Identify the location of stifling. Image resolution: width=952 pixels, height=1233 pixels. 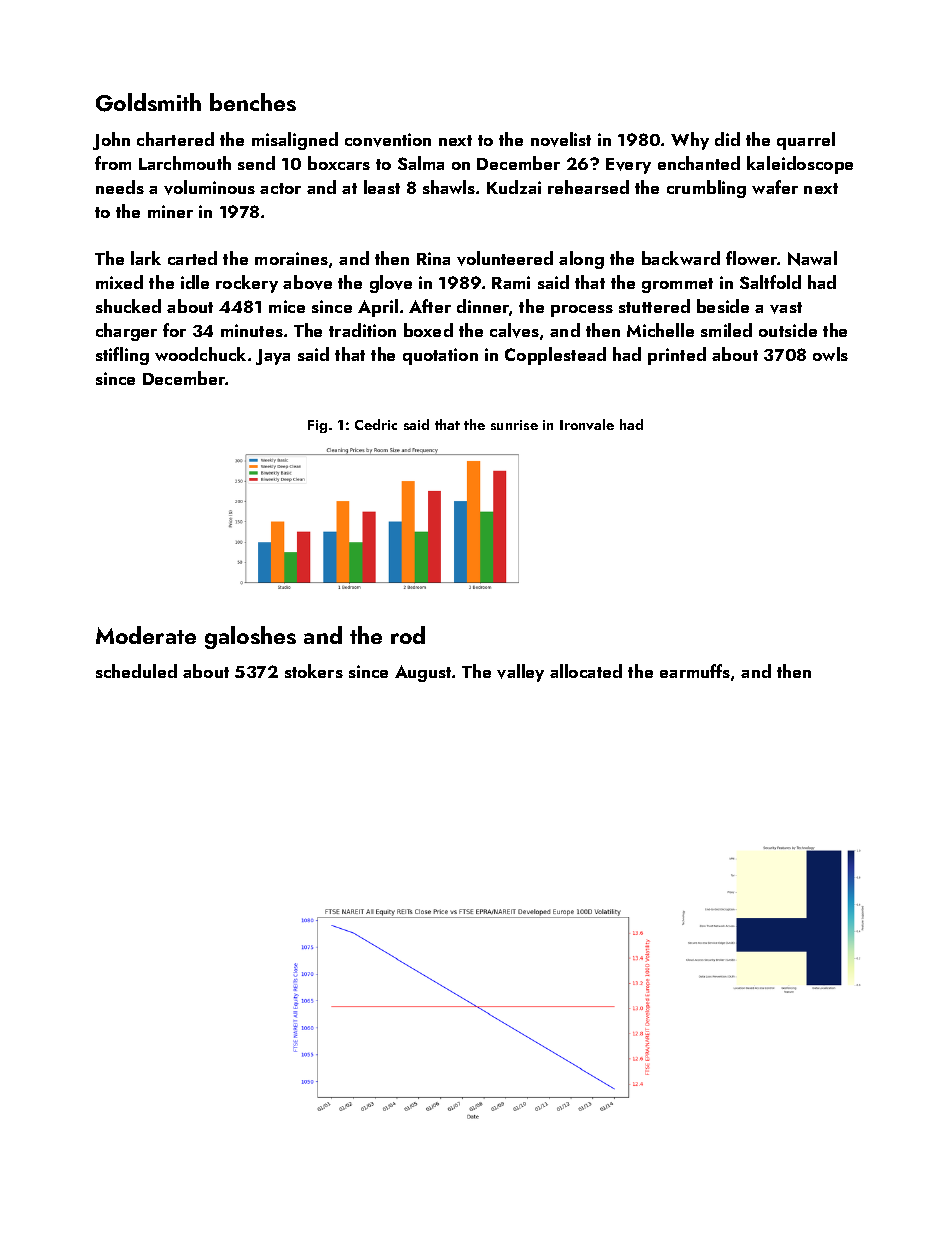
(122, 356).
